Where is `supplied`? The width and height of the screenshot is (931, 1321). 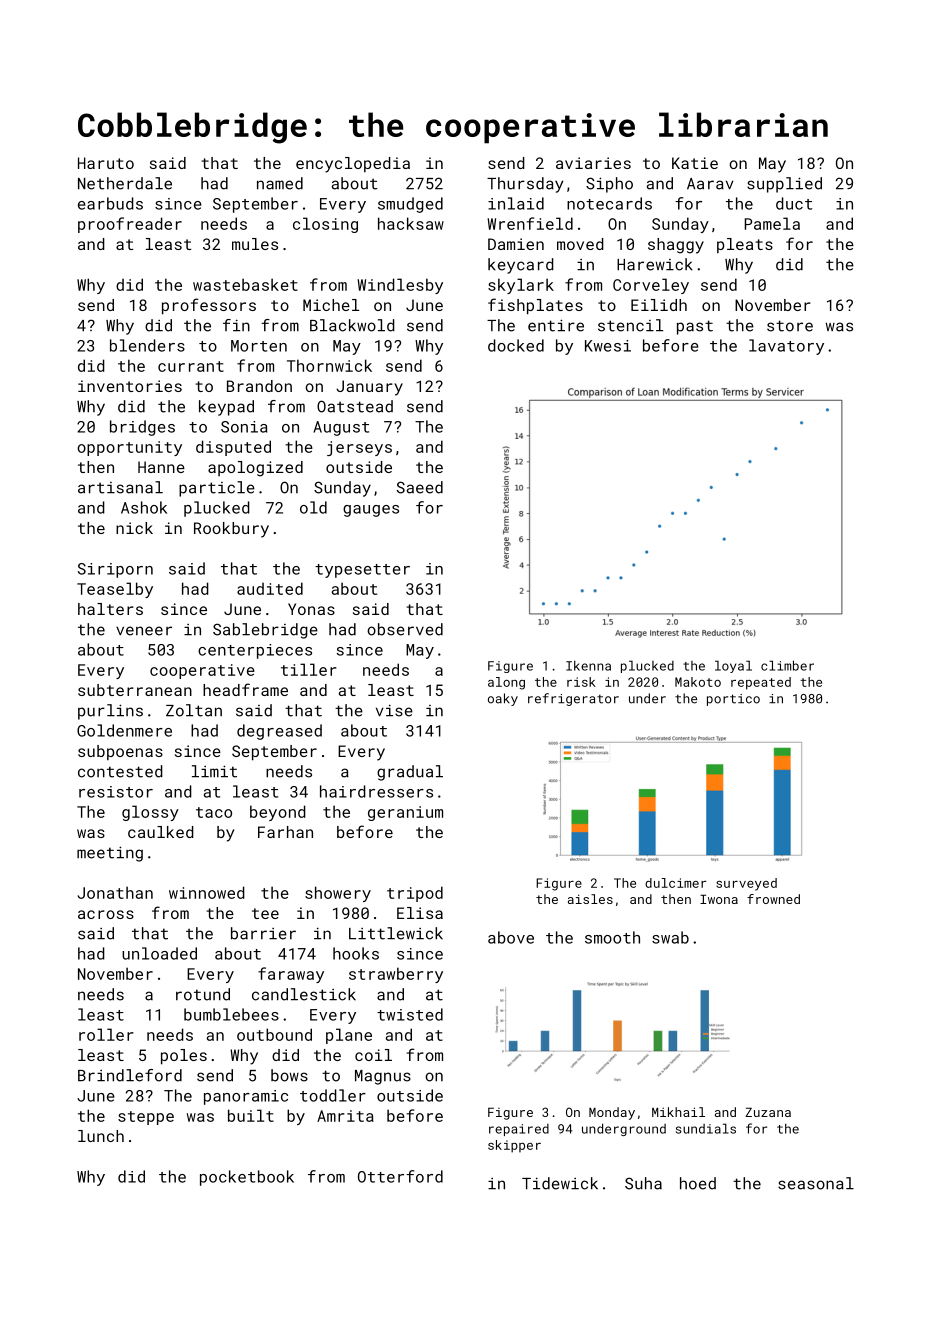 supplied is located at coordinates (784, 185).
